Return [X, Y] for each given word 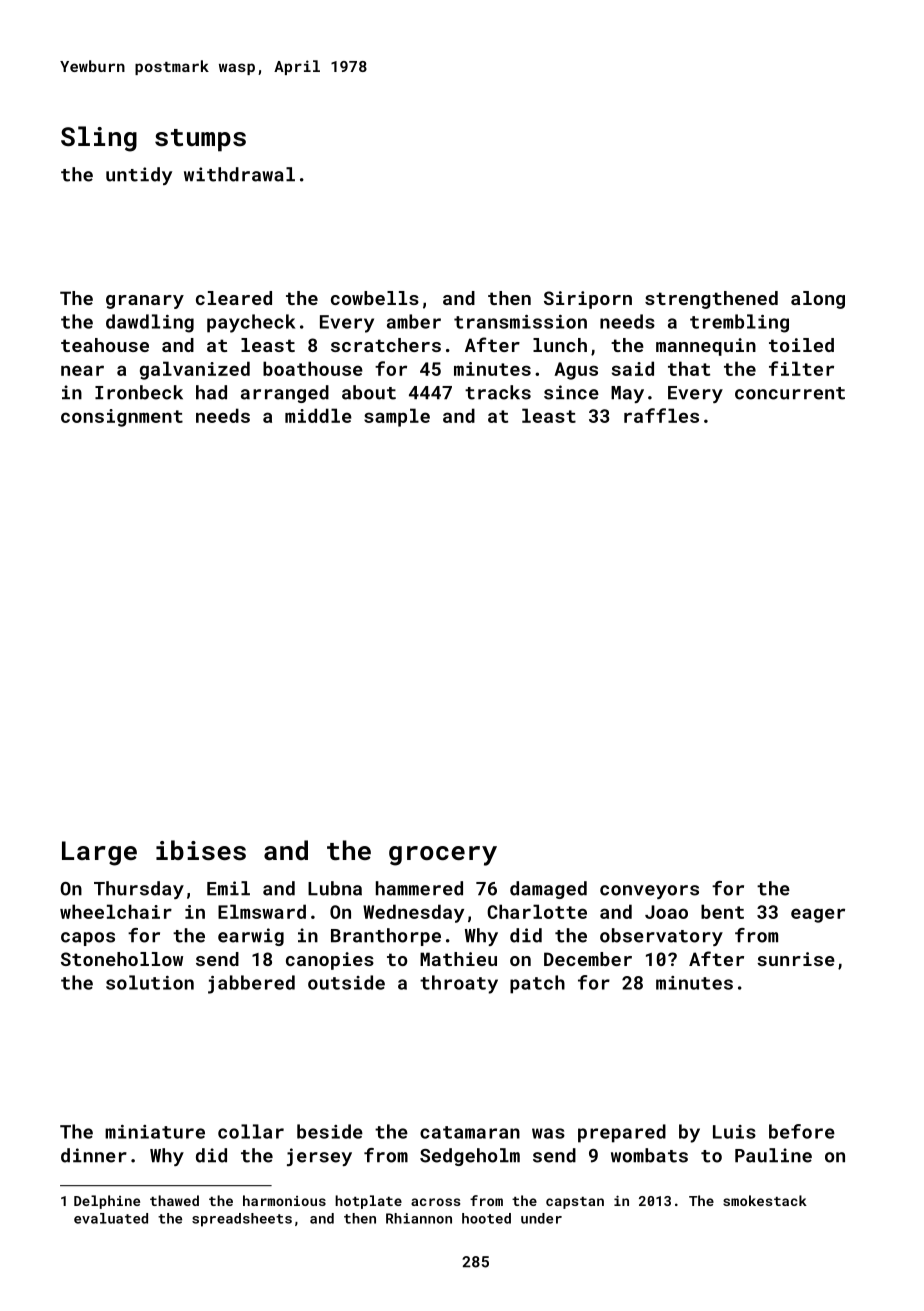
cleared [234, 298]
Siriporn [588, 300]
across [436, 1202]
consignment [122, 418]
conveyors [649, 892]
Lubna [335, 888]
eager [818, 915]
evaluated [111, 1218]
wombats [649, 1155]
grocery [443, 856]
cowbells [375, 298]
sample [397, 417]
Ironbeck [139, 392]
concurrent [790, 393]
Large [99, 853]
